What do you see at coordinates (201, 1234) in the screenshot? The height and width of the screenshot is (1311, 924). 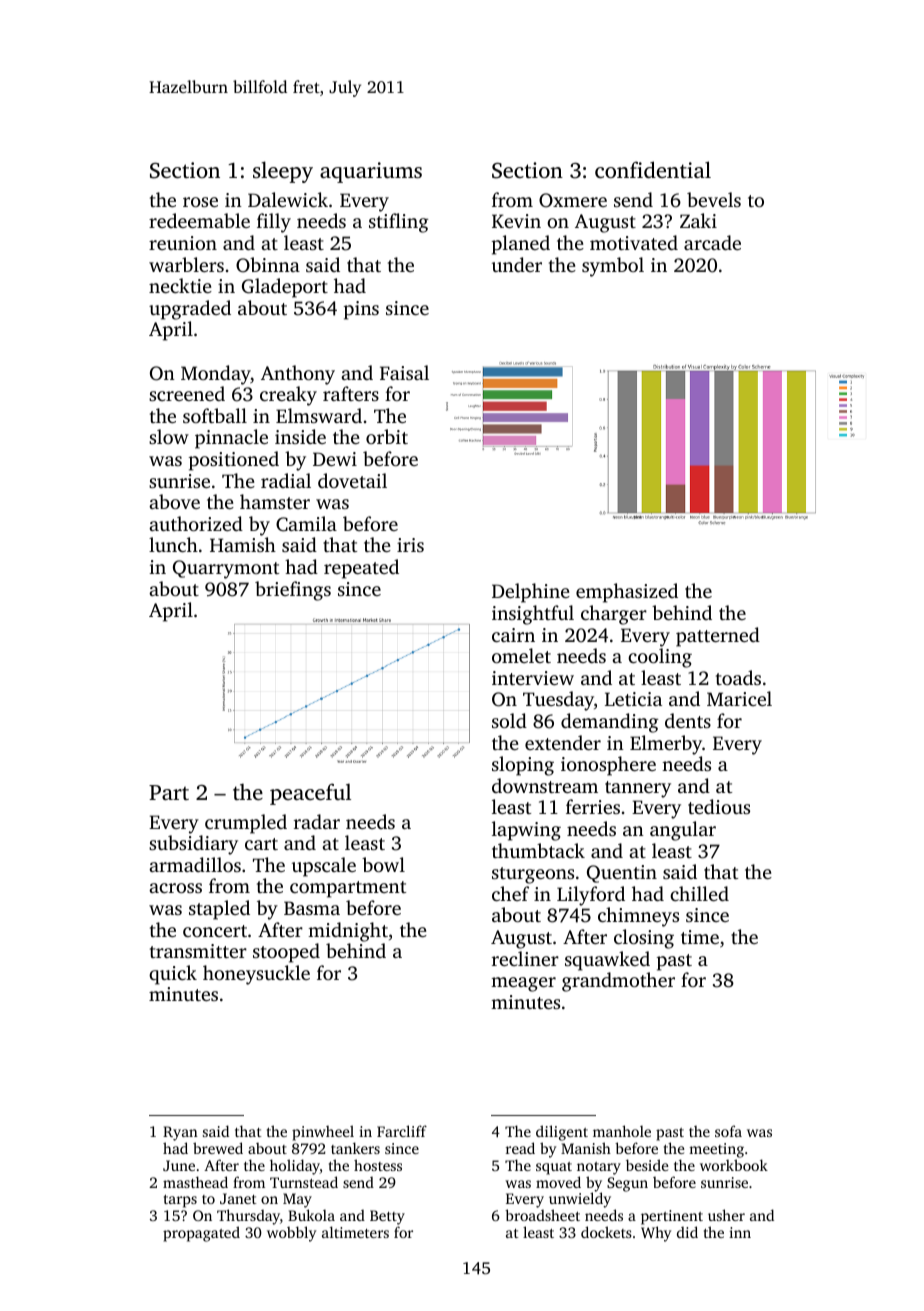 I see `propagated` at bounding box center [201, 1234].
